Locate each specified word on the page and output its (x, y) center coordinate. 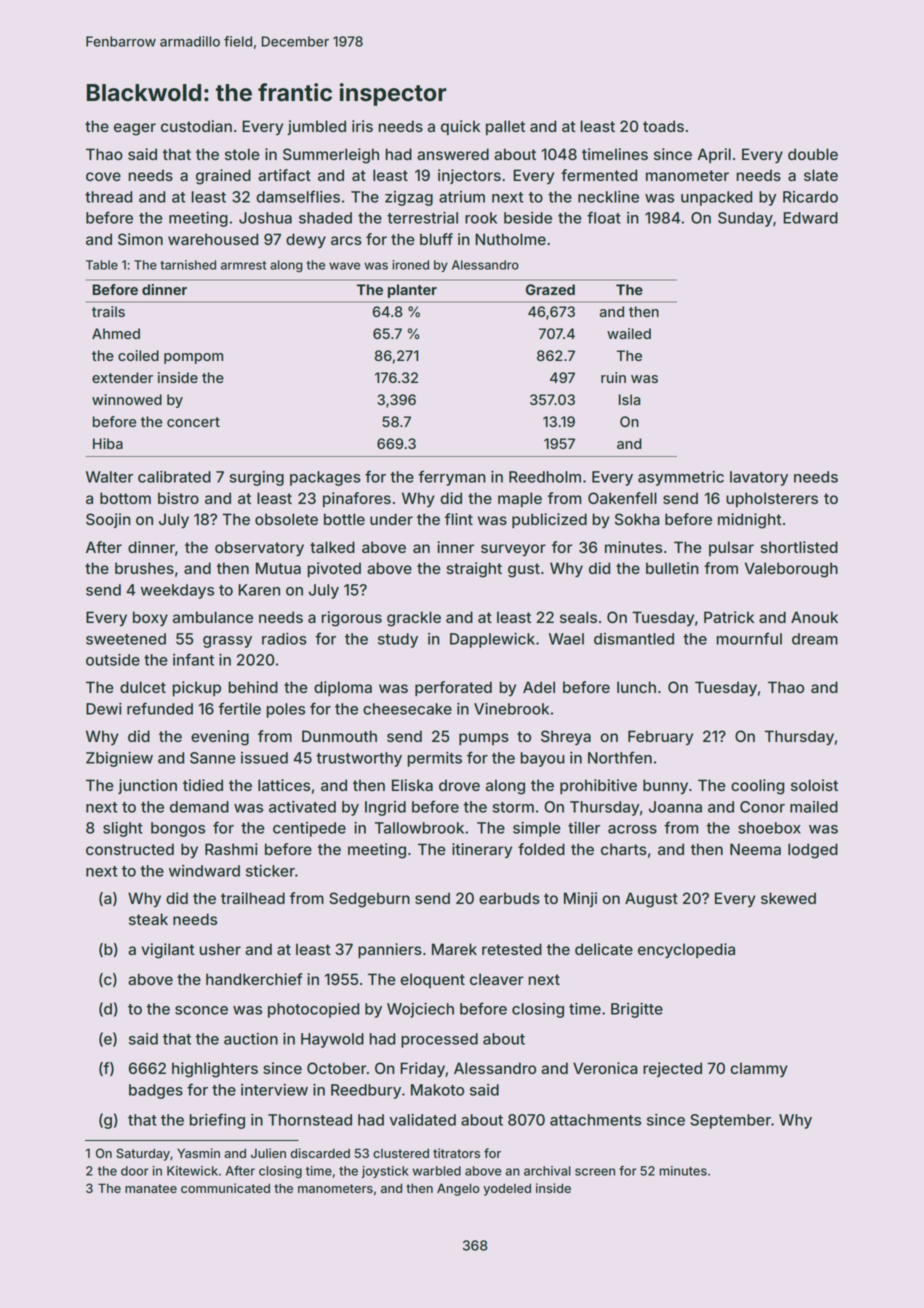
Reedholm (545, 477)
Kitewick (192, 1171)
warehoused (213, 239)
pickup (196, 688)
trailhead (253, 898)
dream (815, 639)
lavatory (759, 478)
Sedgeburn (369, 900)
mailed (814, 807)
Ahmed (116, 333)
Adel (539, 687)
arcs (346, 240)
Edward (810, 218)
